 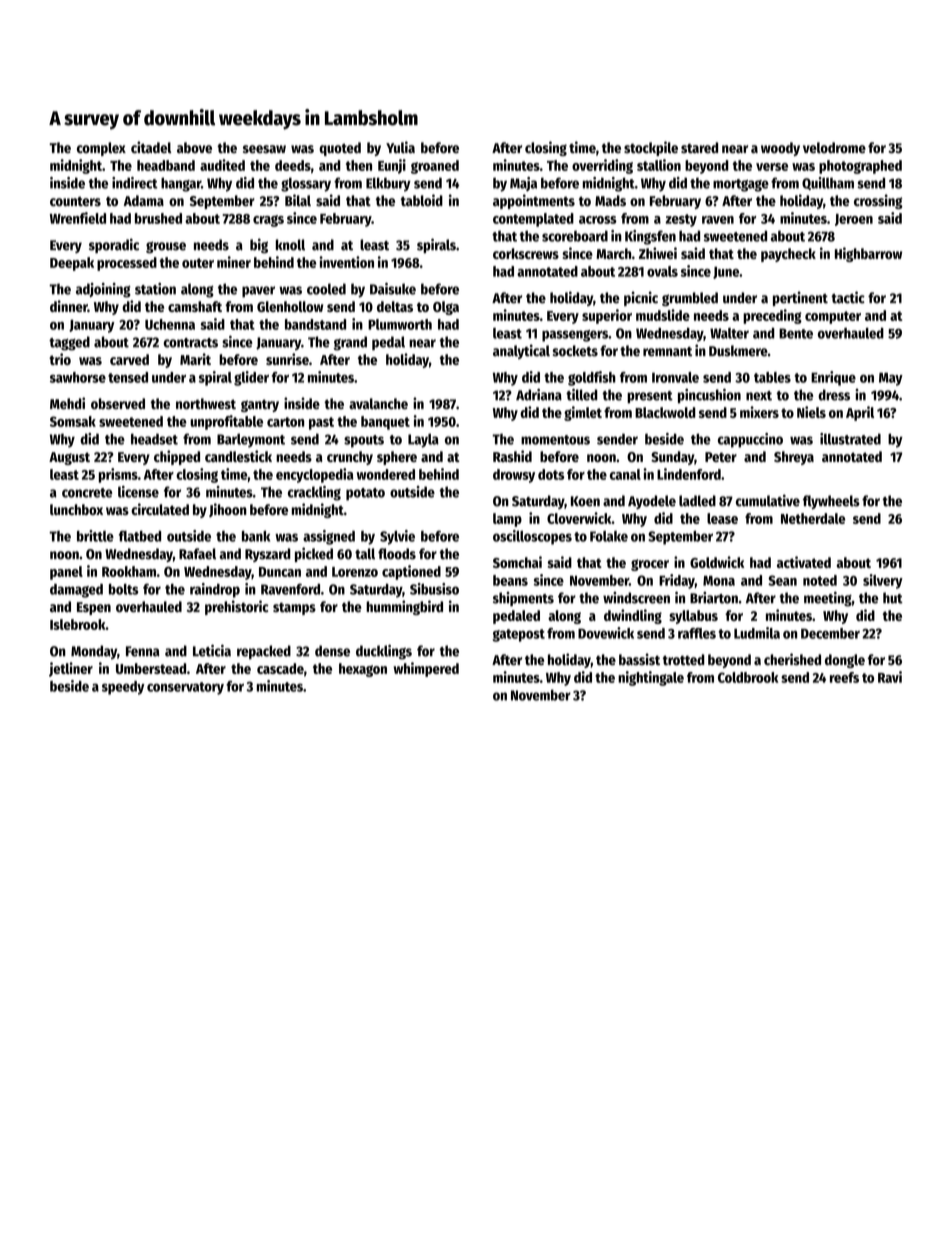 I want to click on Jeroen, so click(x=854, y=220).
